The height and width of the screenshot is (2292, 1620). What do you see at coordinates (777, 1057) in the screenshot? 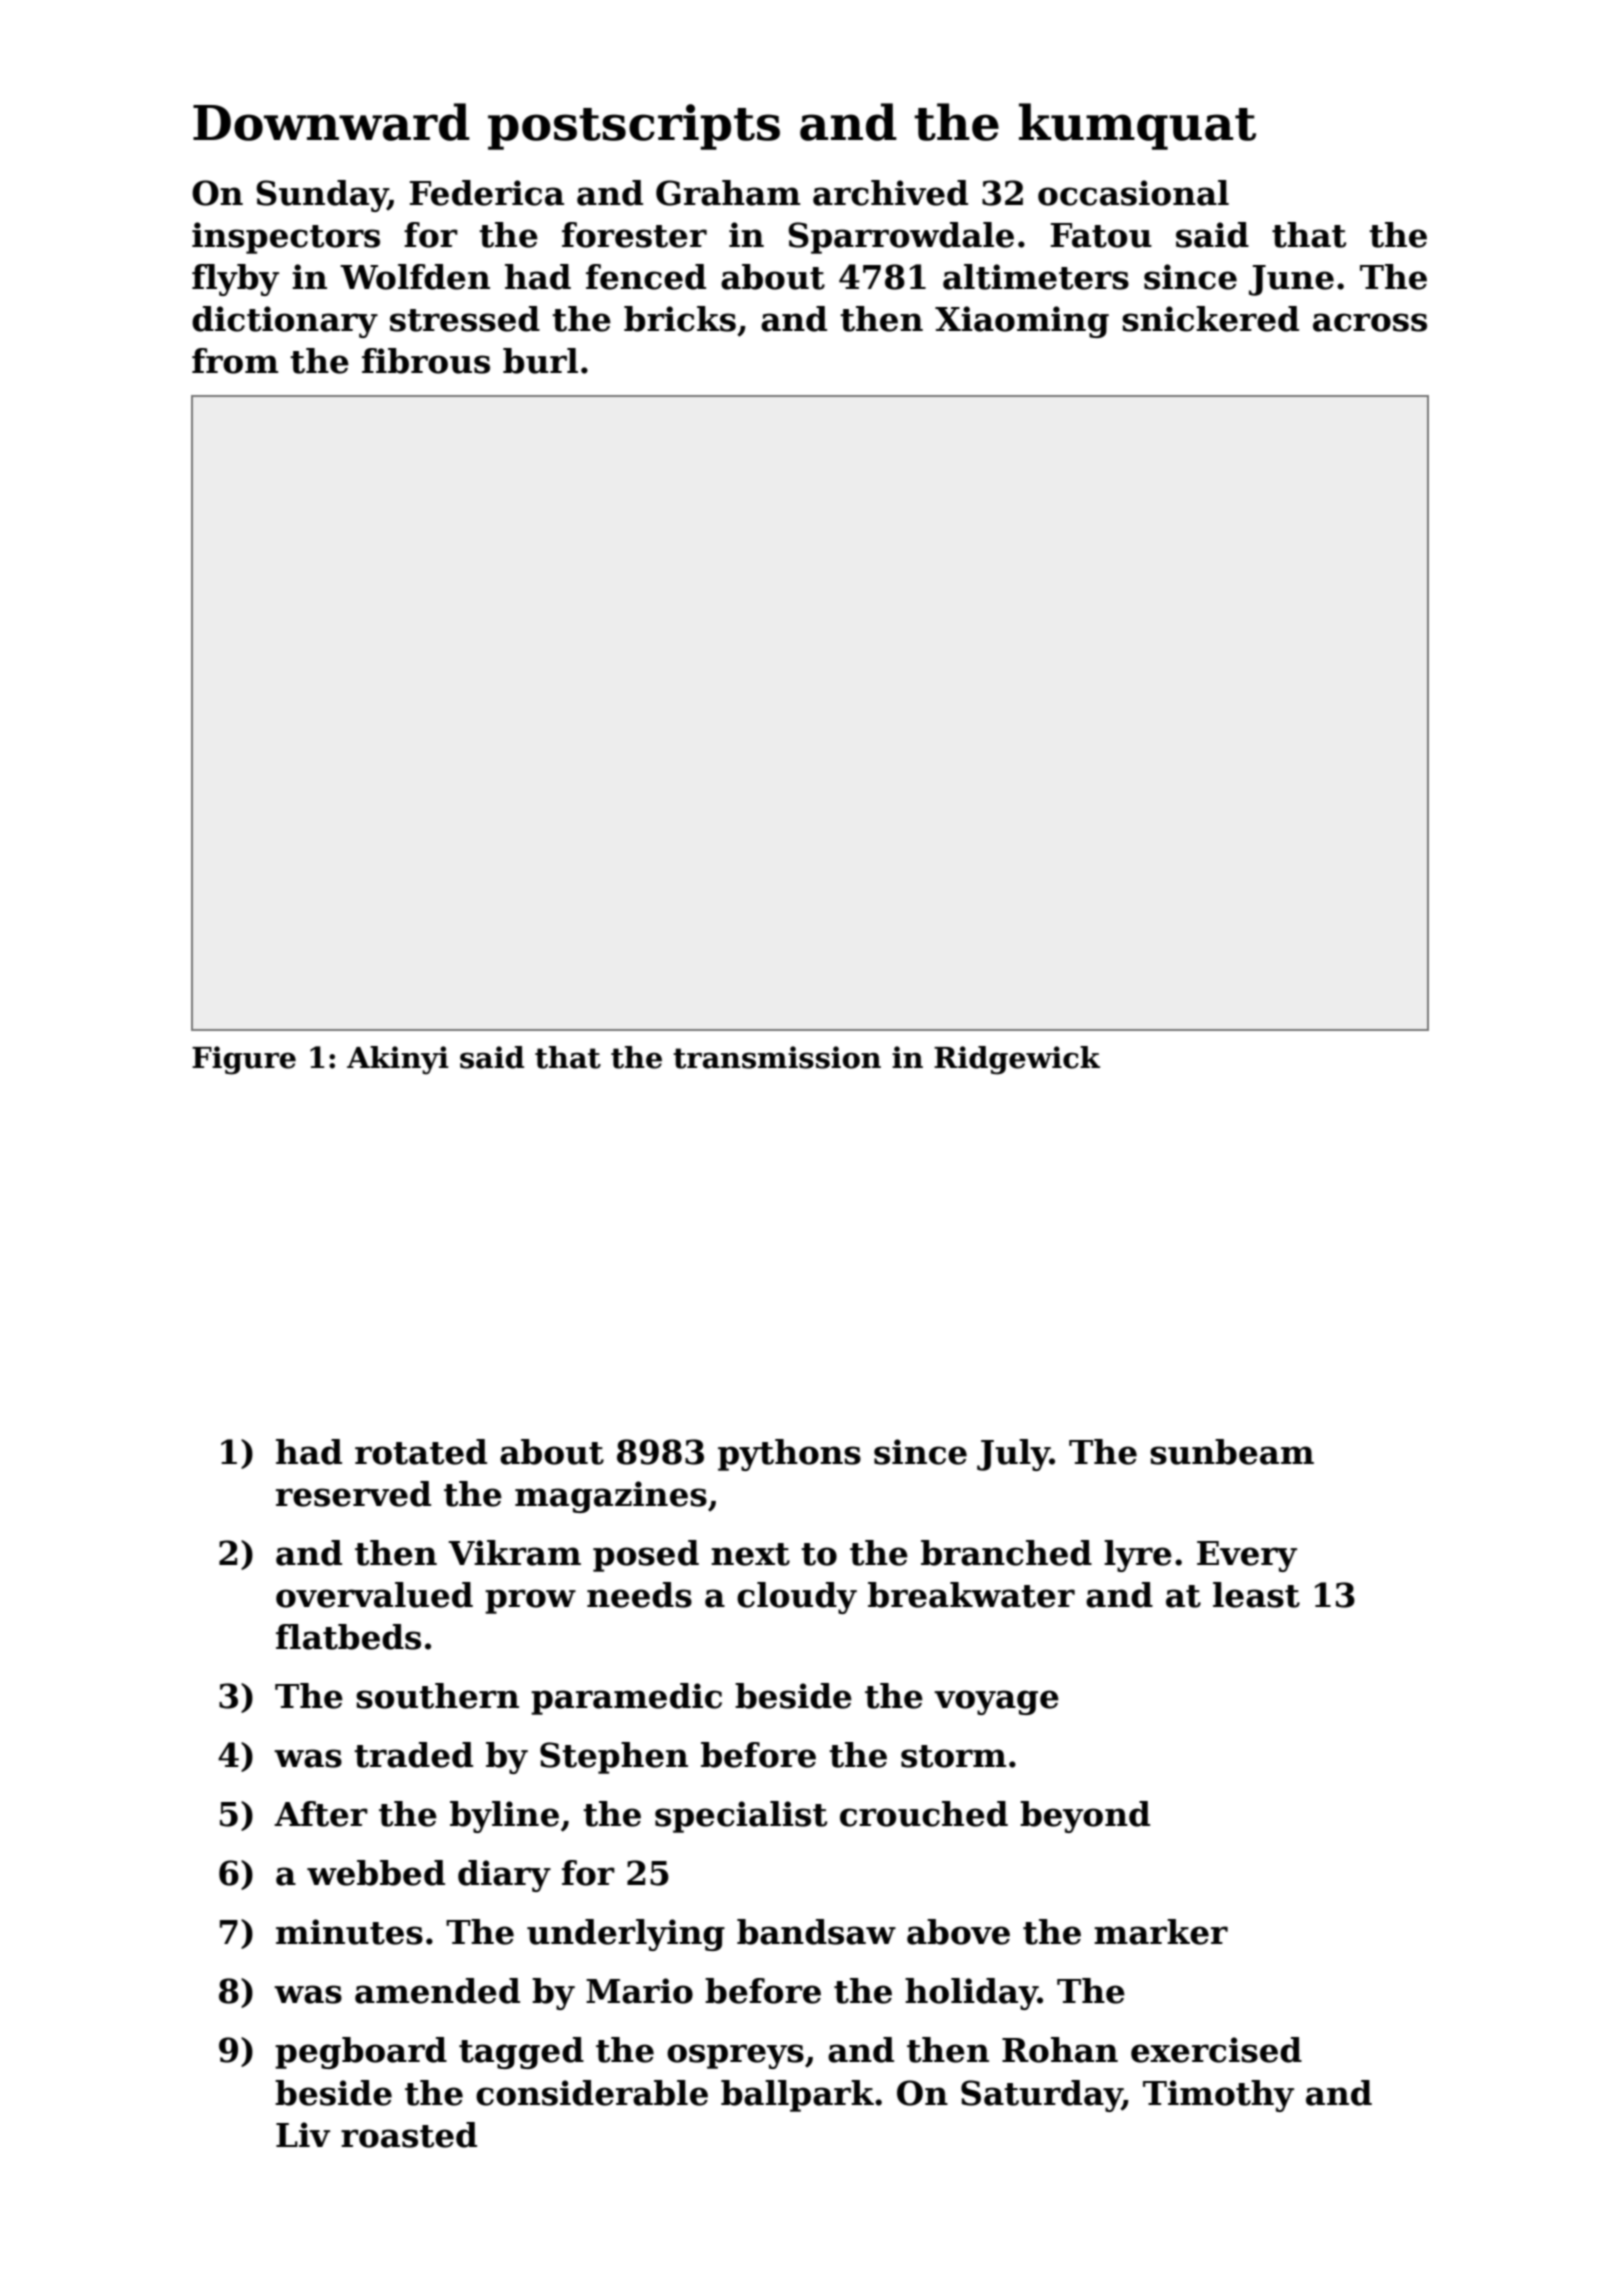
I see `transmission` at bounding box center [777, 1057].
